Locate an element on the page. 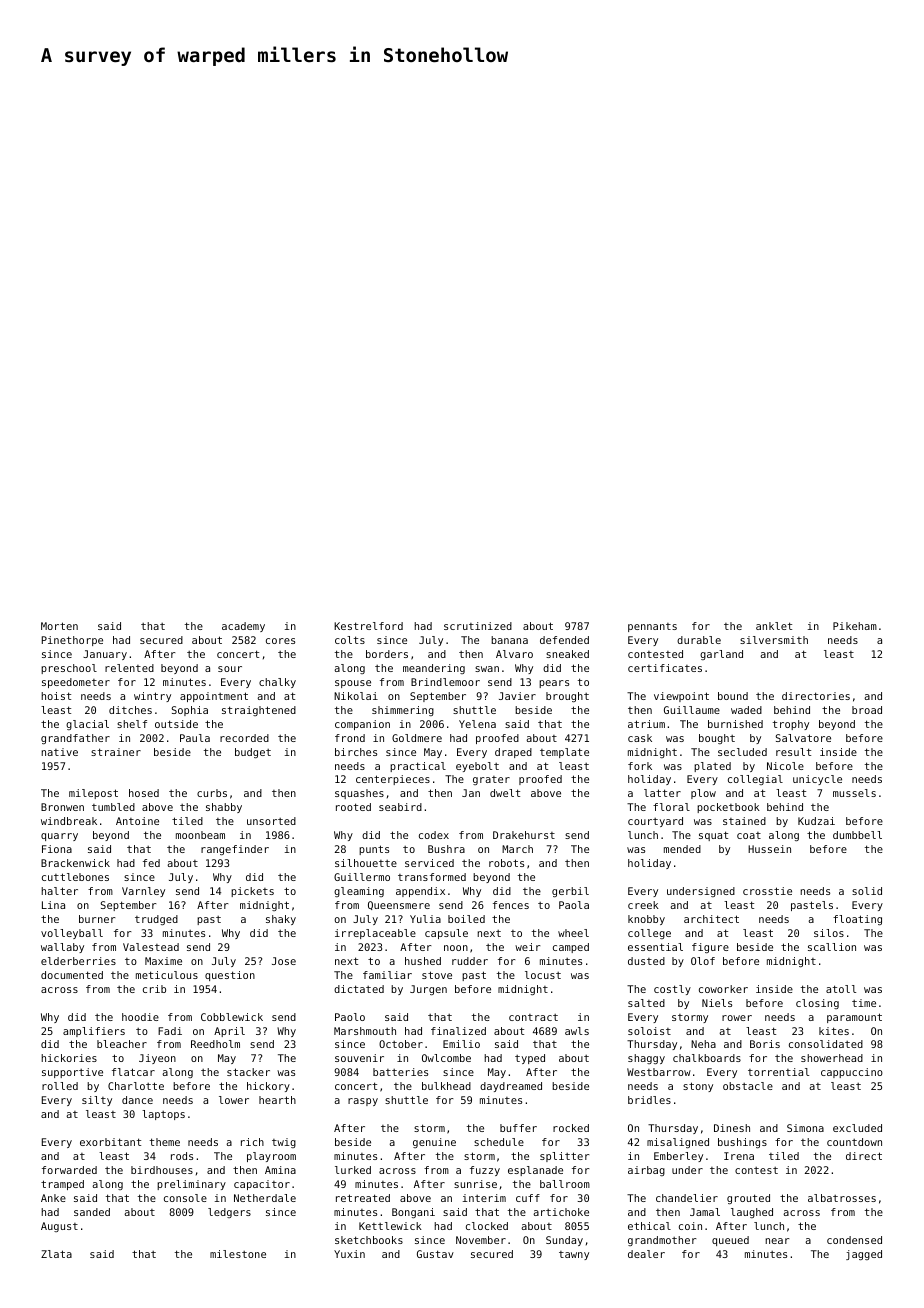 Image resolution: width=924 pixels, height=1308 pixels. shaky is located at coordinates (281, 920).
